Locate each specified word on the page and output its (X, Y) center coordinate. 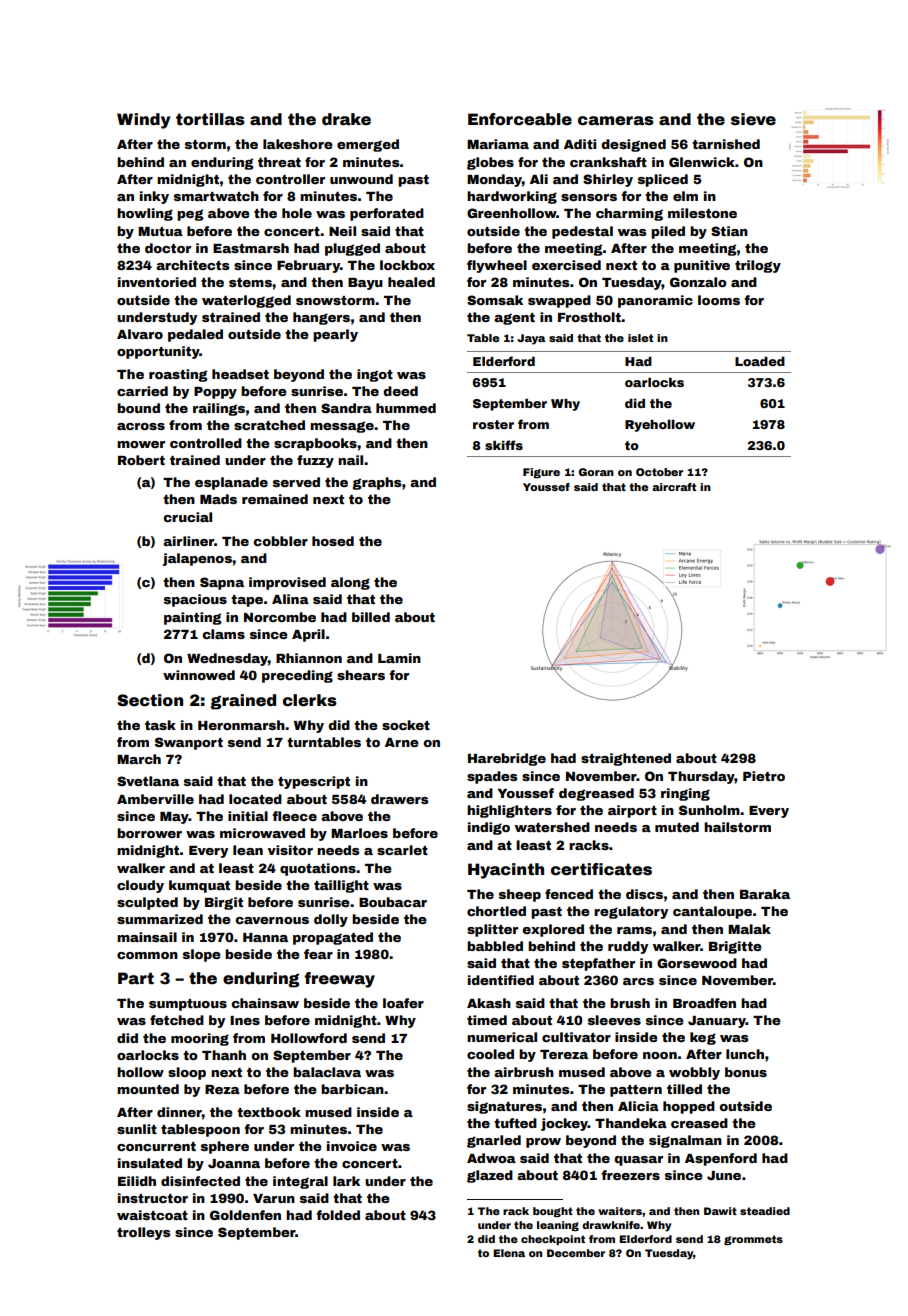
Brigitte (735, 947)
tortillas (210, 119)
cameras (616, 121)
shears (361, 675)
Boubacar (393, 902)
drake (346, 119)
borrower (149, 833)
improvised (287, 583)
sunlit (137, 1129)
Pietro (764, 776)
